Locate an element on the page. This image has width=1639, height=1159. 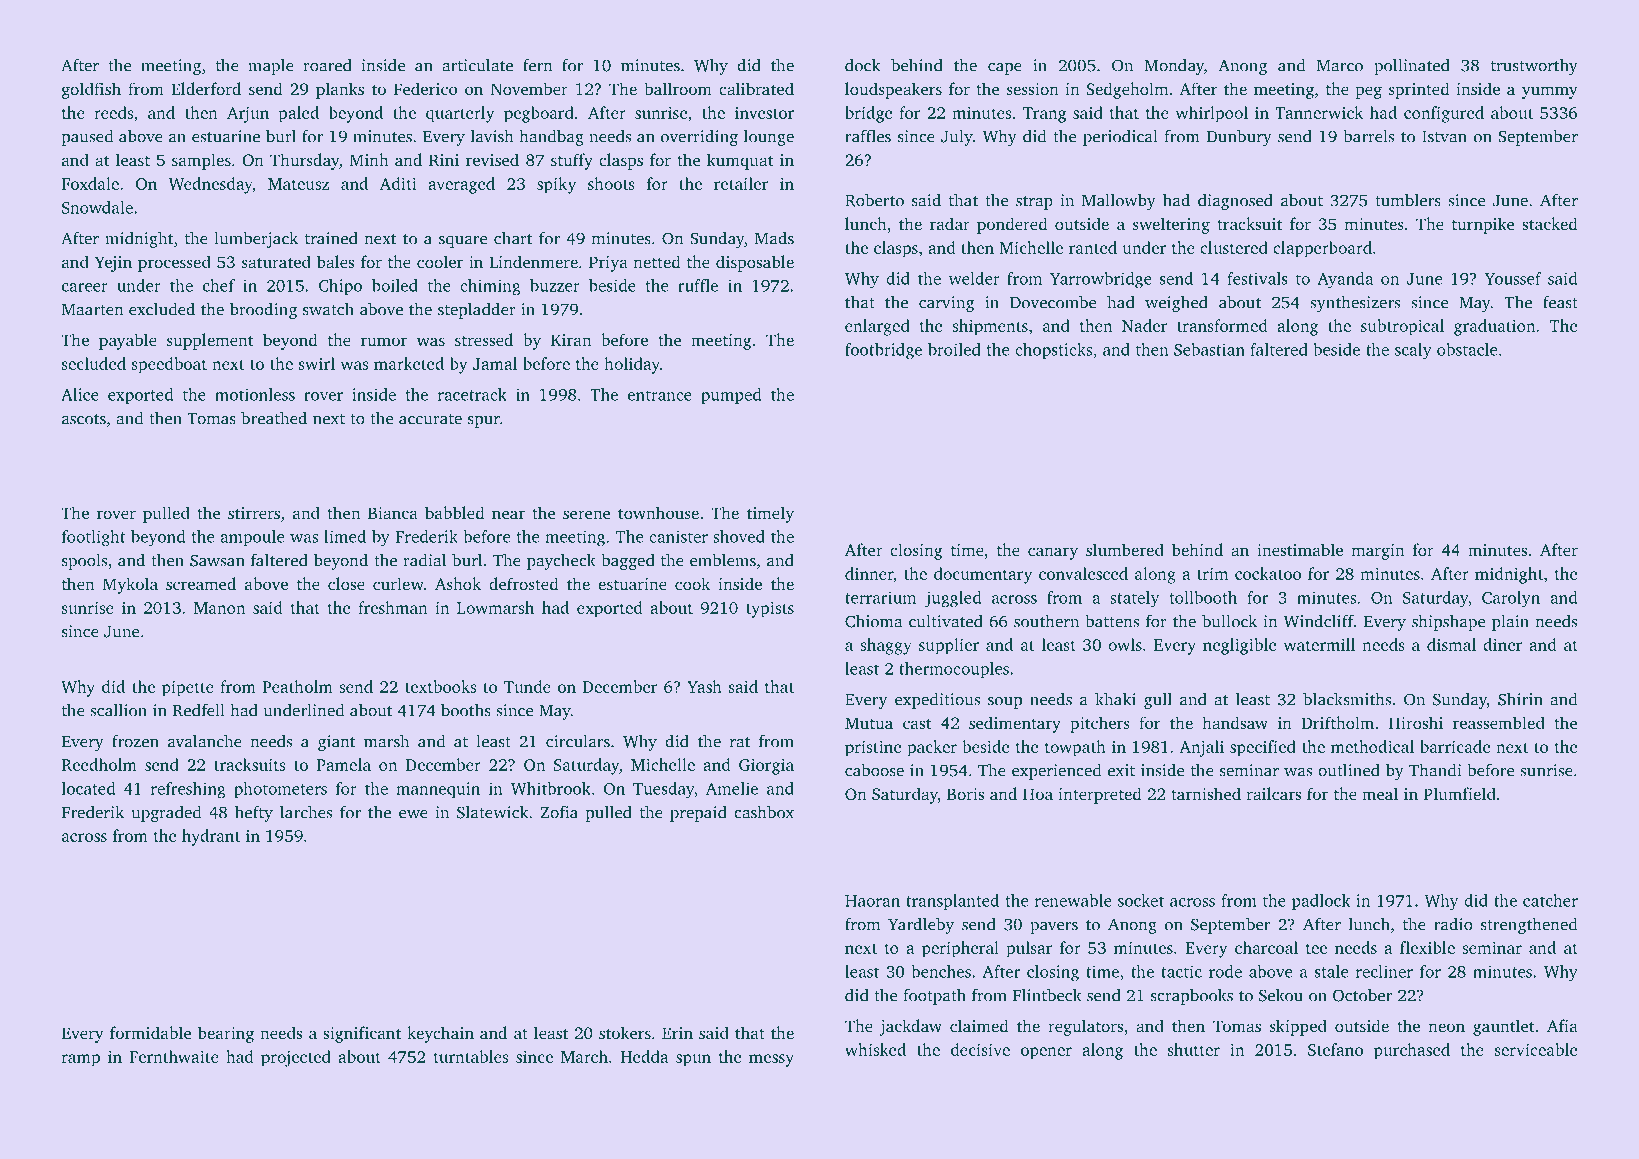
Sebastian is located at coordinates (1209, 349).
